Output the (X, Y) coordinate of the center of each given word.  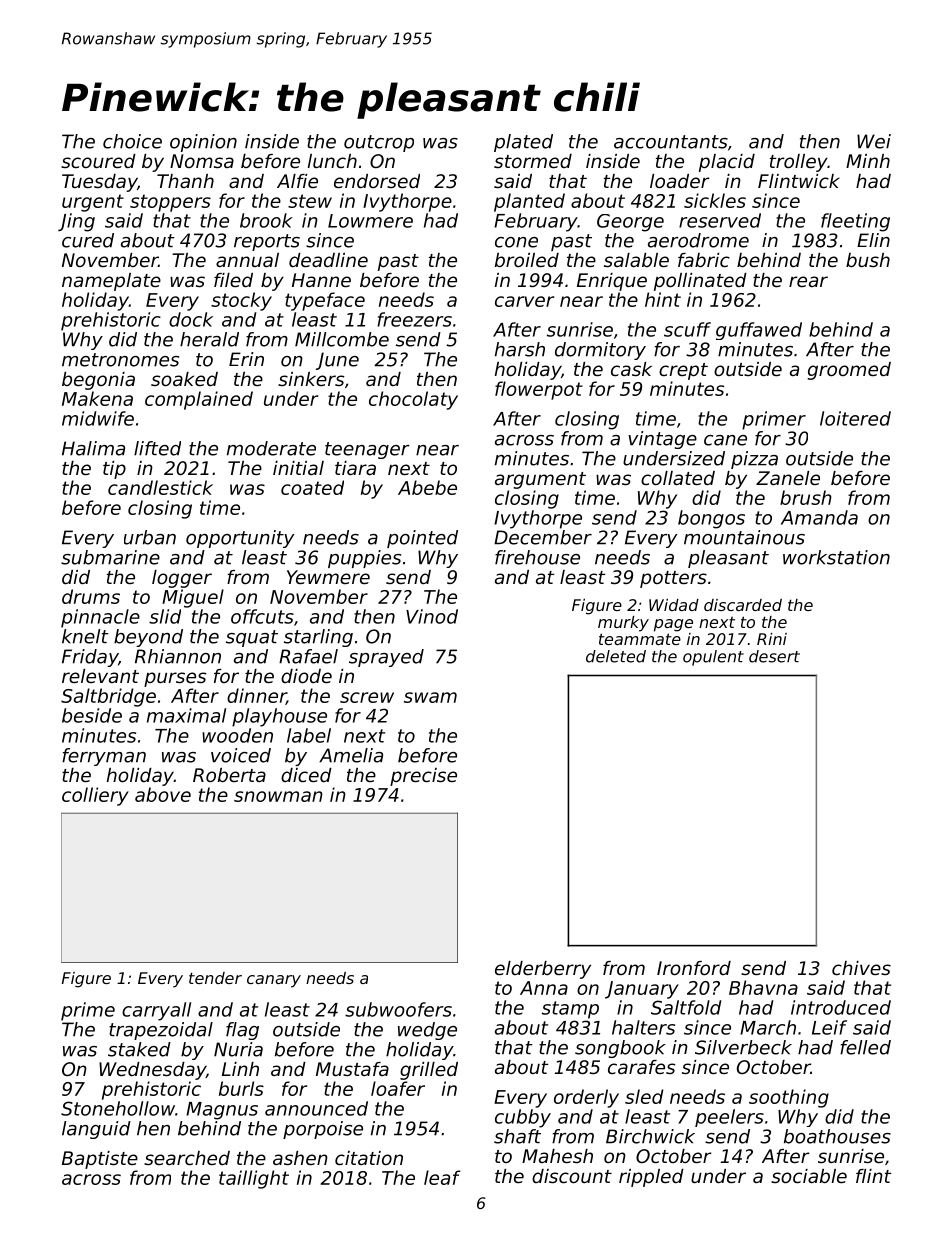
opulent (713, 658)
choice (132, 141)
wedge (427, 1031)
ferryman (104, 757)
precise (423, 777)
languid (96, 1130)
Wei (874, 141)
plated (523, 143)
